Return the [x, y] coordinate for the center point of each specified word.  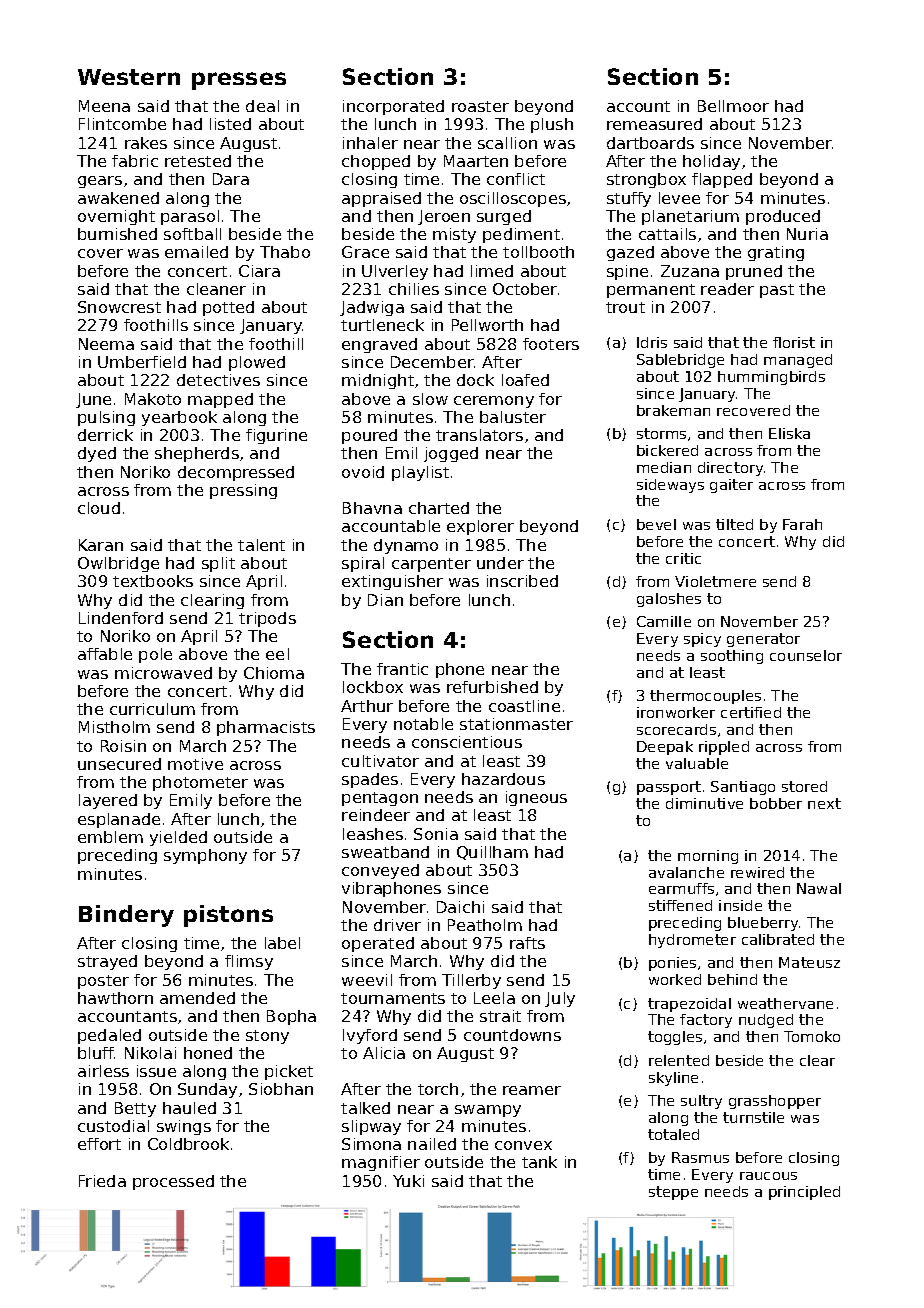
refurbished [492, 687]
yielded [178, 838]
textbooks [153, 581]
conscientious [467, 742]
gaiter [731, 486]
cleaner [216, 289]
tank [539, 1162]
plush [552, 125]
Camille [664, 621]
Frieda [102, 1181]
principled [804, 1193]
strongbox [646, 180]
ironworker [676, 712]
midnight [378, 381]
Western [129, 77]
